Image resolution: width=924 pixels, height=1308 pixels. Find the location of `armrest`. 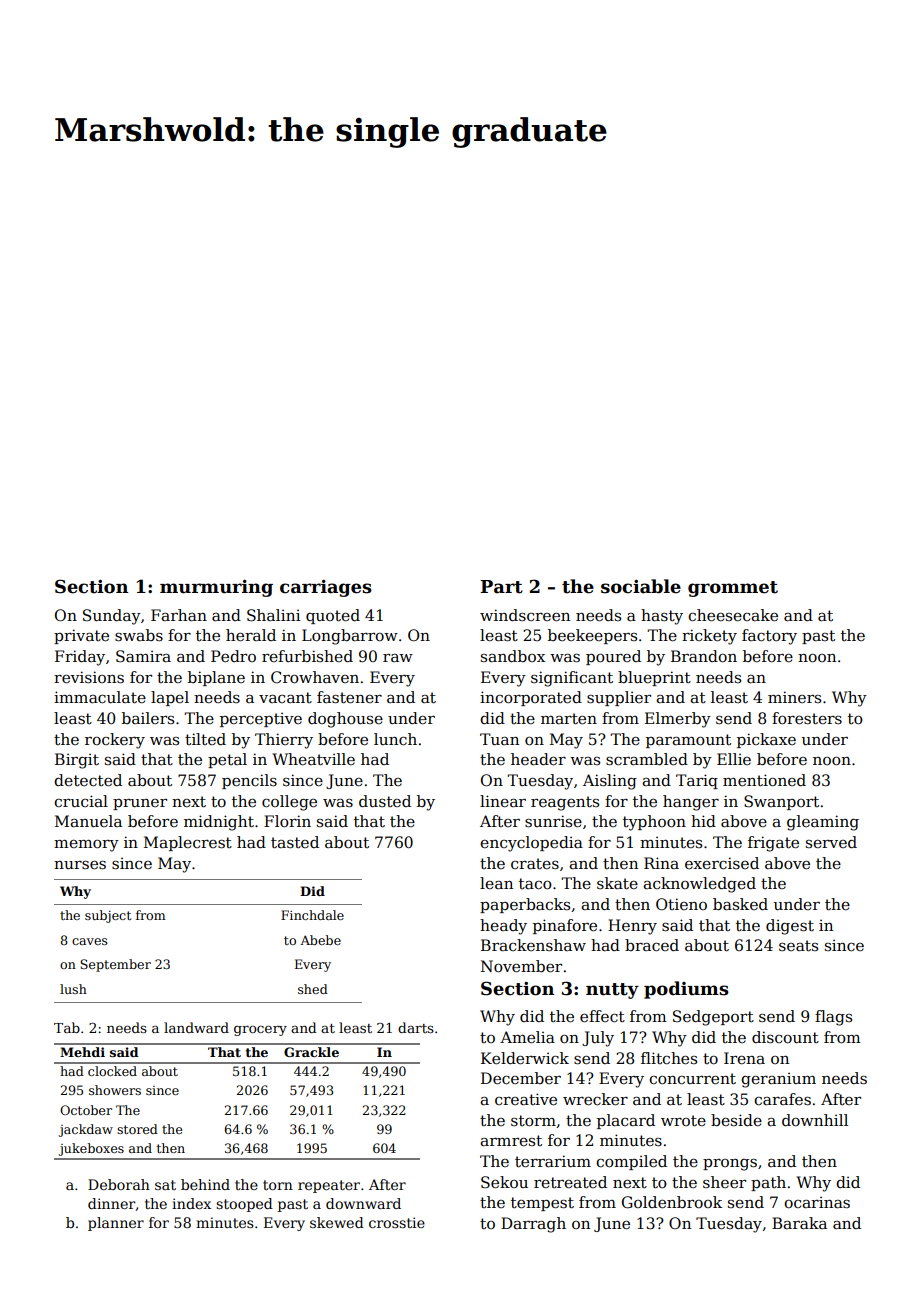

armrest is located at coordinates (511, 1141).
